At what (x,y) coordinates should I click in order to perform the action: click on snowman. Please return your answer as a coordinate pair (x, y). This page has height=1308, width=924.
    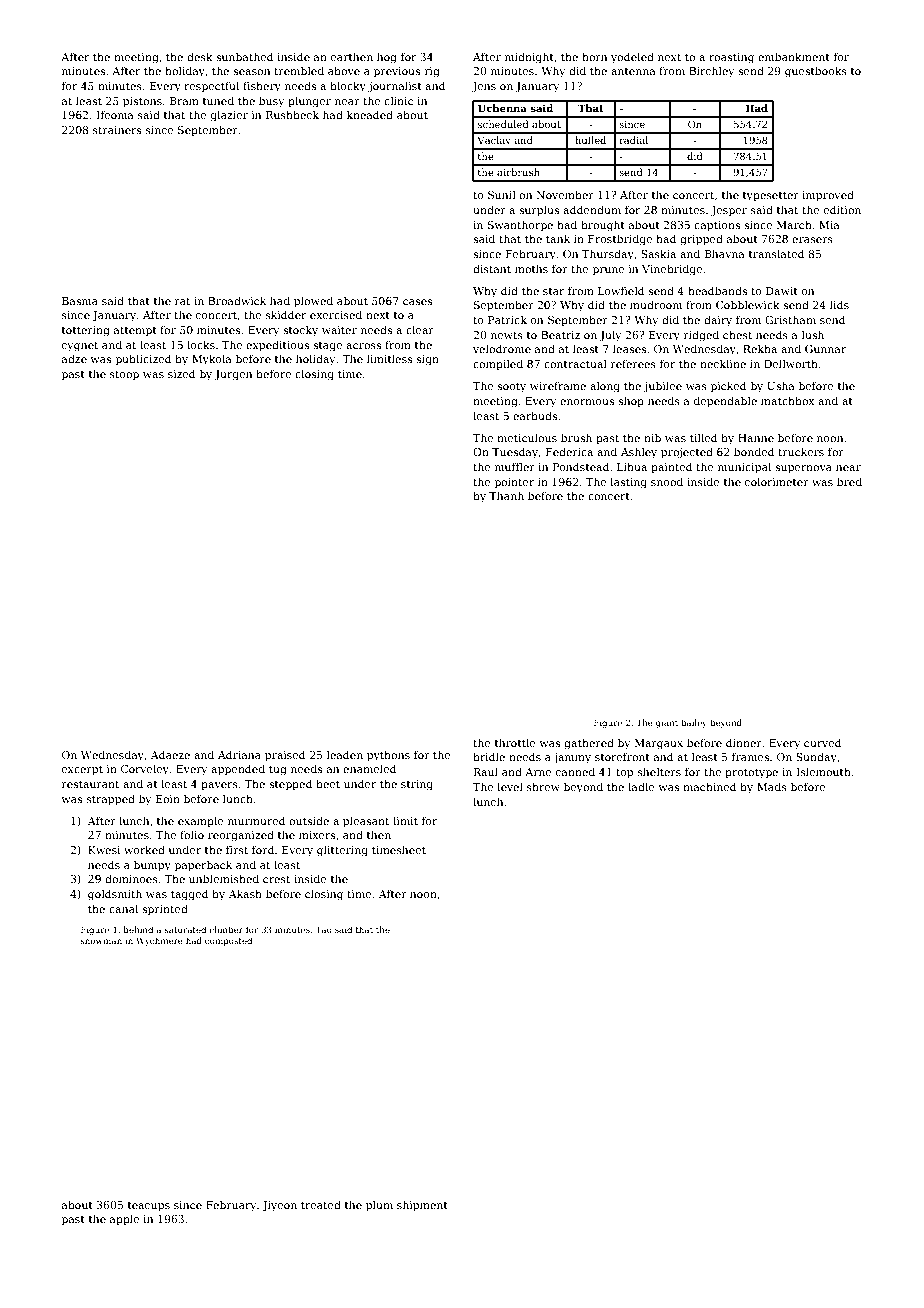
    Looking at the image, I should click on (101, 941).
